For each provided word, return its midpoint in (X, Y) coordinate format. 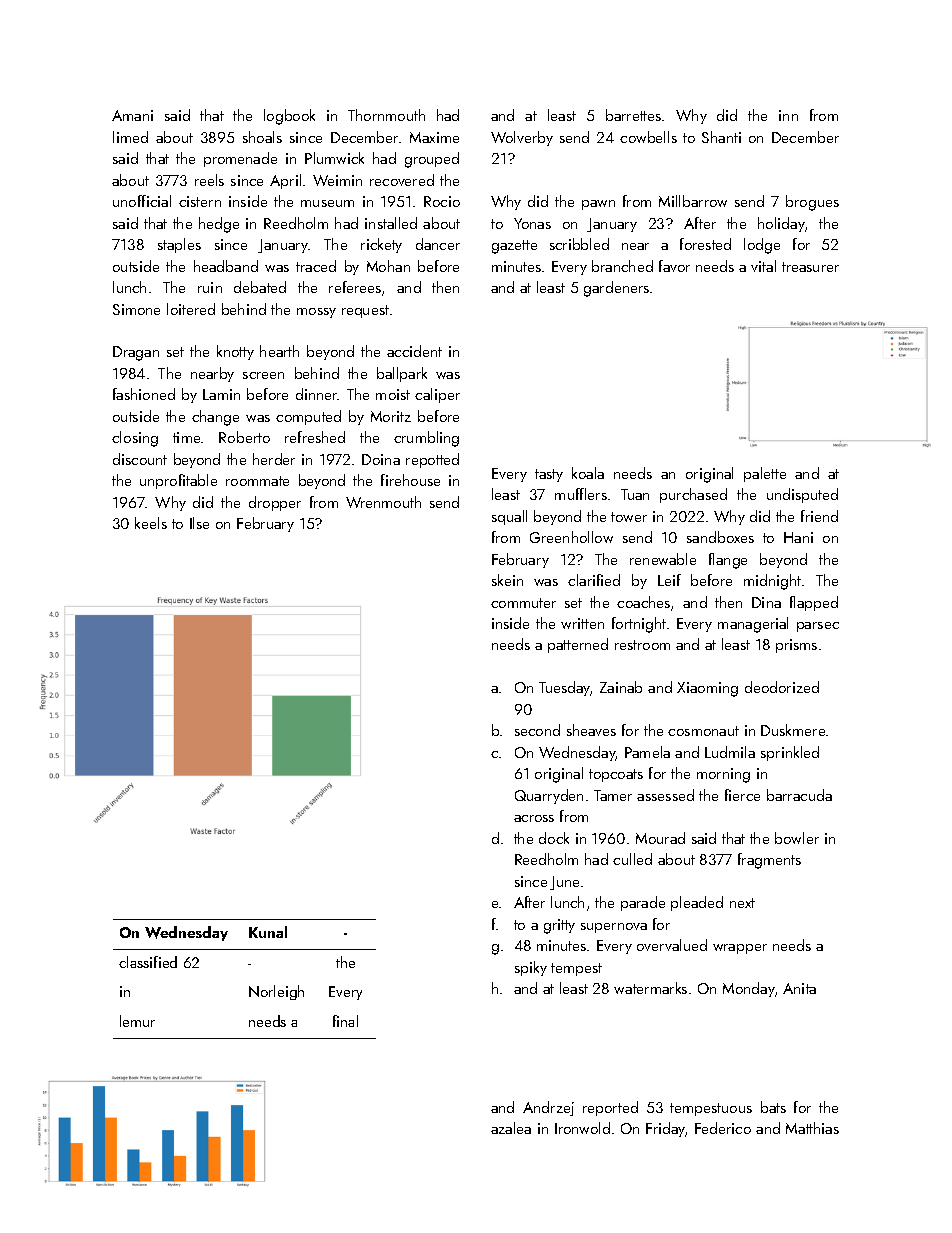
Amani (132, 115)
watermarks (650, 988)
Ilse (199, 523)
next (742, 903)
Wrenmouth (383, 502)
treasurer (810, 267)
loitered (191, 309)
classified (148, 962)
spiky (531, 968)
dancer (438, 244)
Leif (669, 580)
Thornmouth (386, 115)
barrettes (633, 115)
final (345, 1021)
